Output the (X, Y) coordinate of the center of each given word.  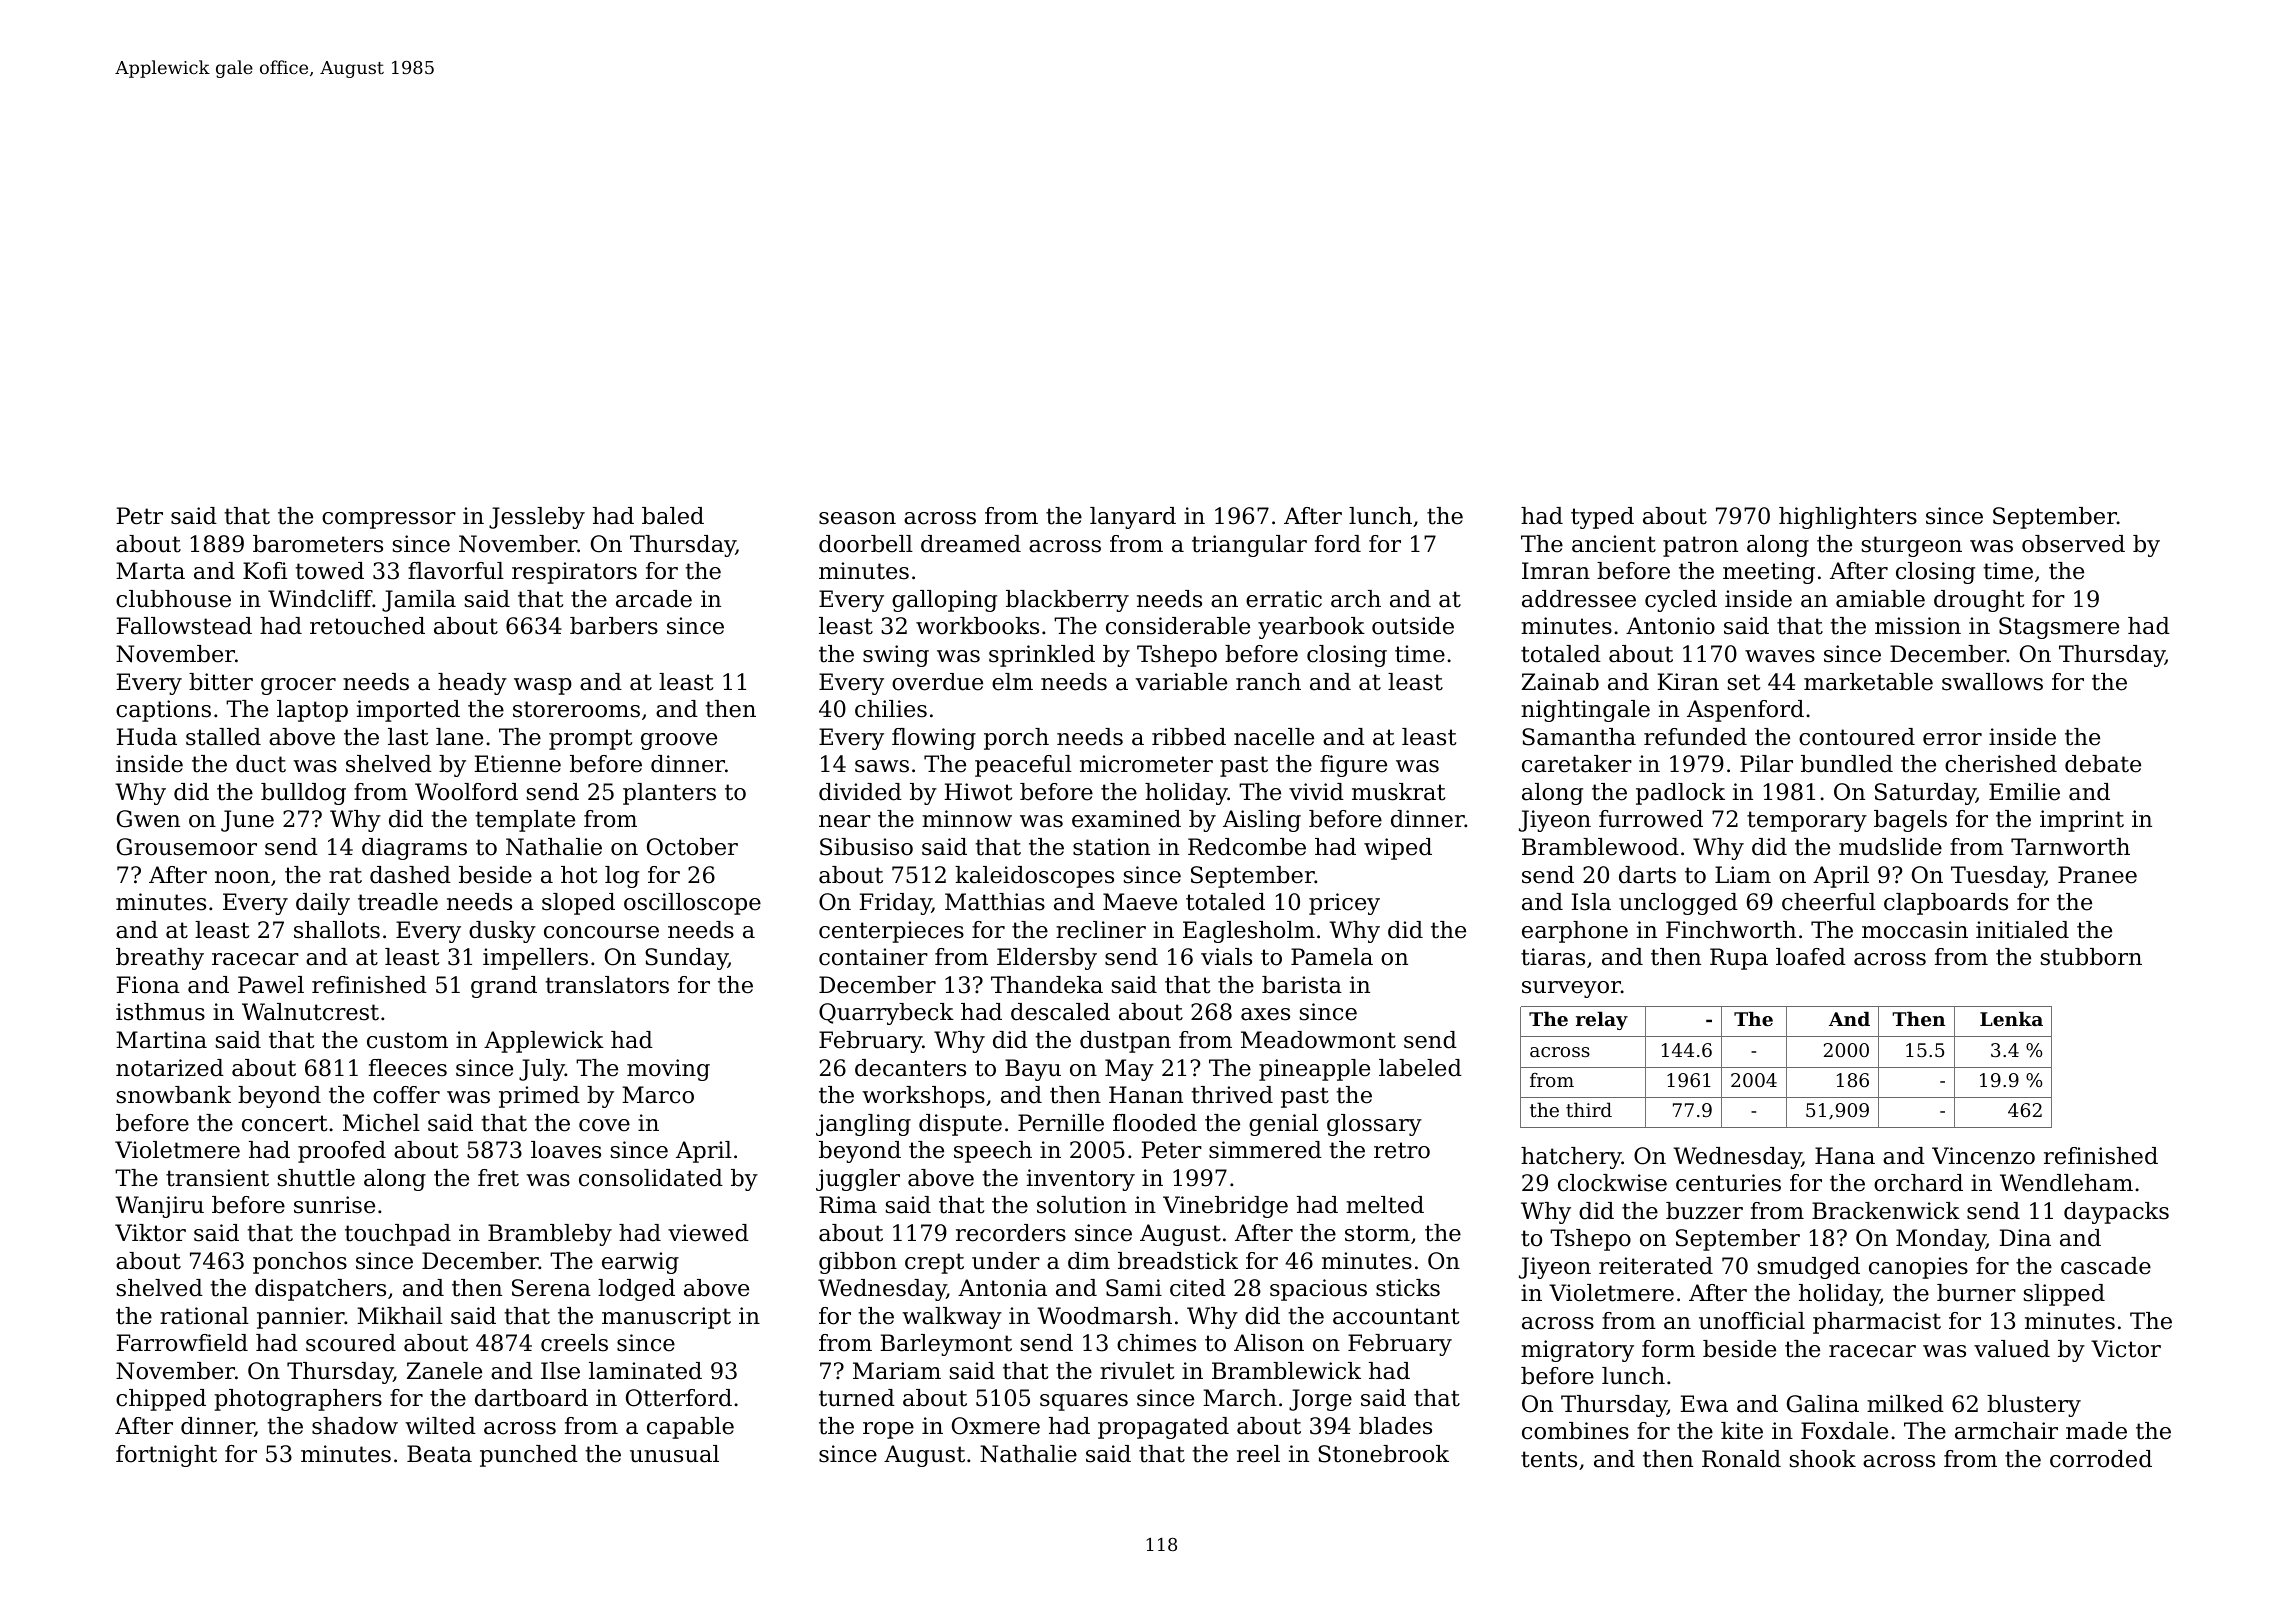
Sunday (686, 959)
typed (1602, 518)
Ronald (1741, 1459)
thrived (1232, 1095)
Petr (139, 516)
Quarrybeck (886, 1014)
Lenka (2011, 1018)
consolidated (651, 1178)
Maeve (1140, 902)
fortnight (166, 1456)
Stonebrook (1383, 1454)
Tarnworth (2070, 847)
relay (1602, 1020)
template (525, 821)
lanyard (1133, 518)
